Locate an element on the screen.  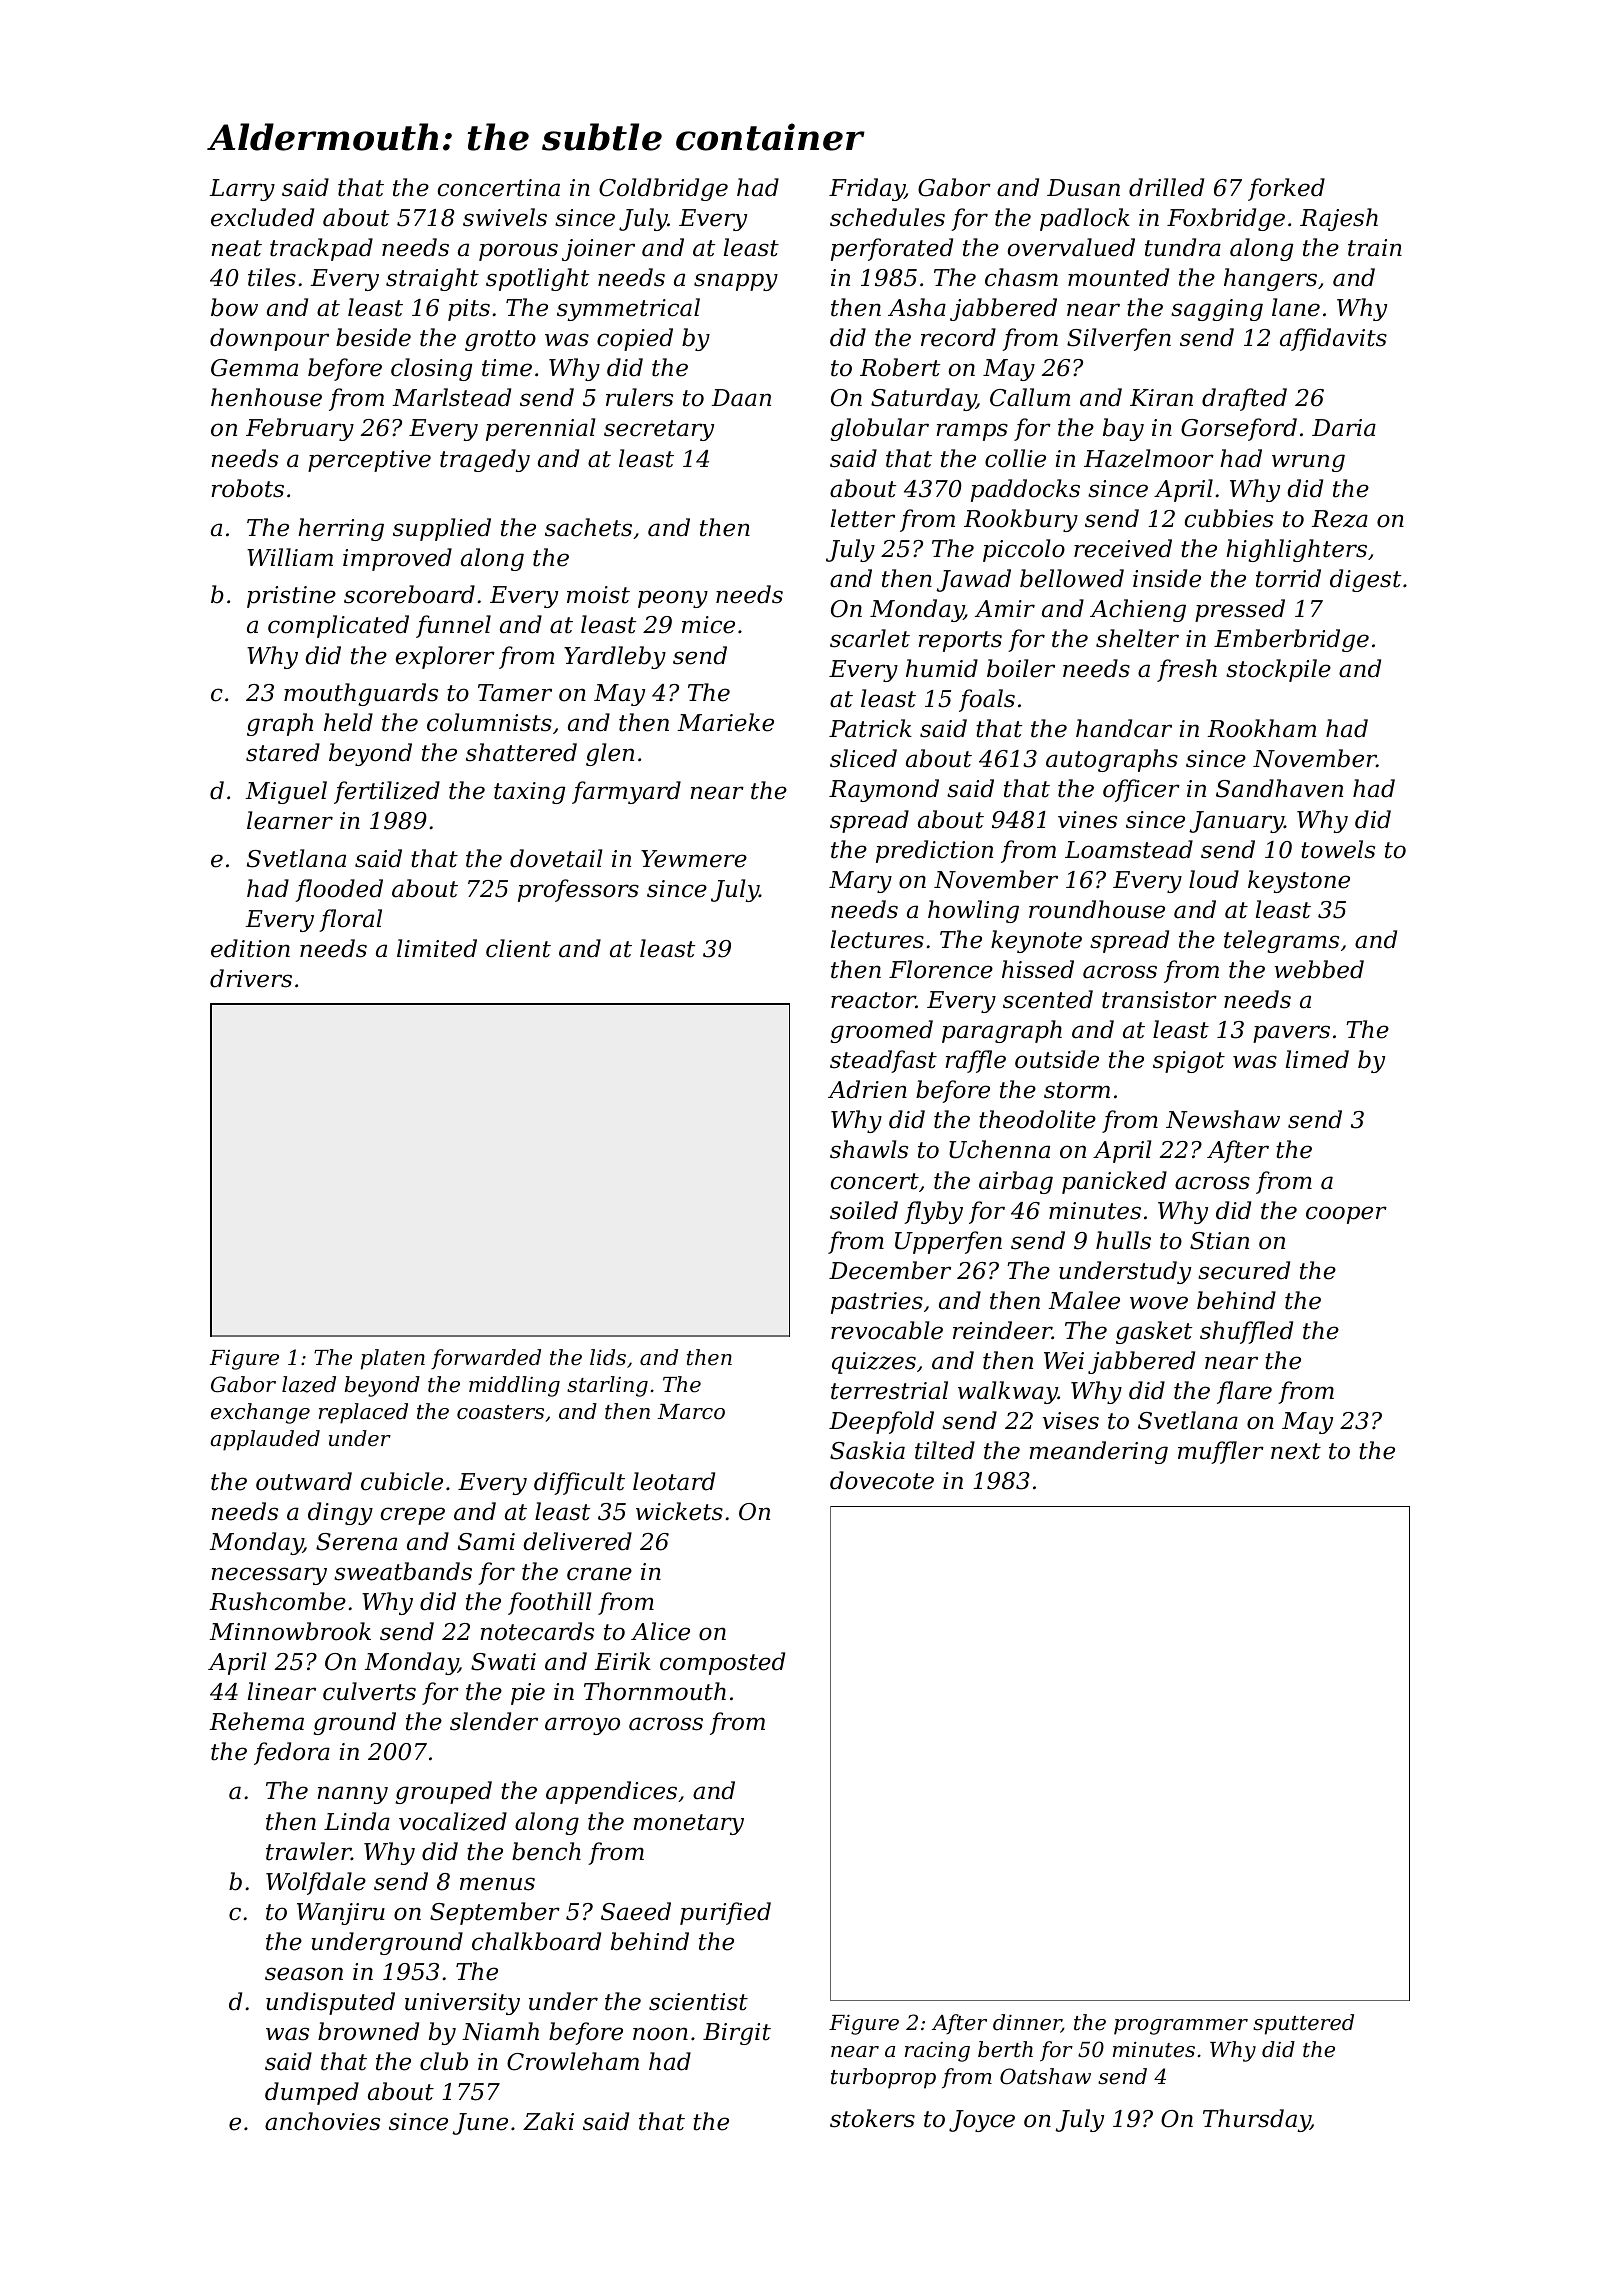
limited is located at coordinates (437, 948).
